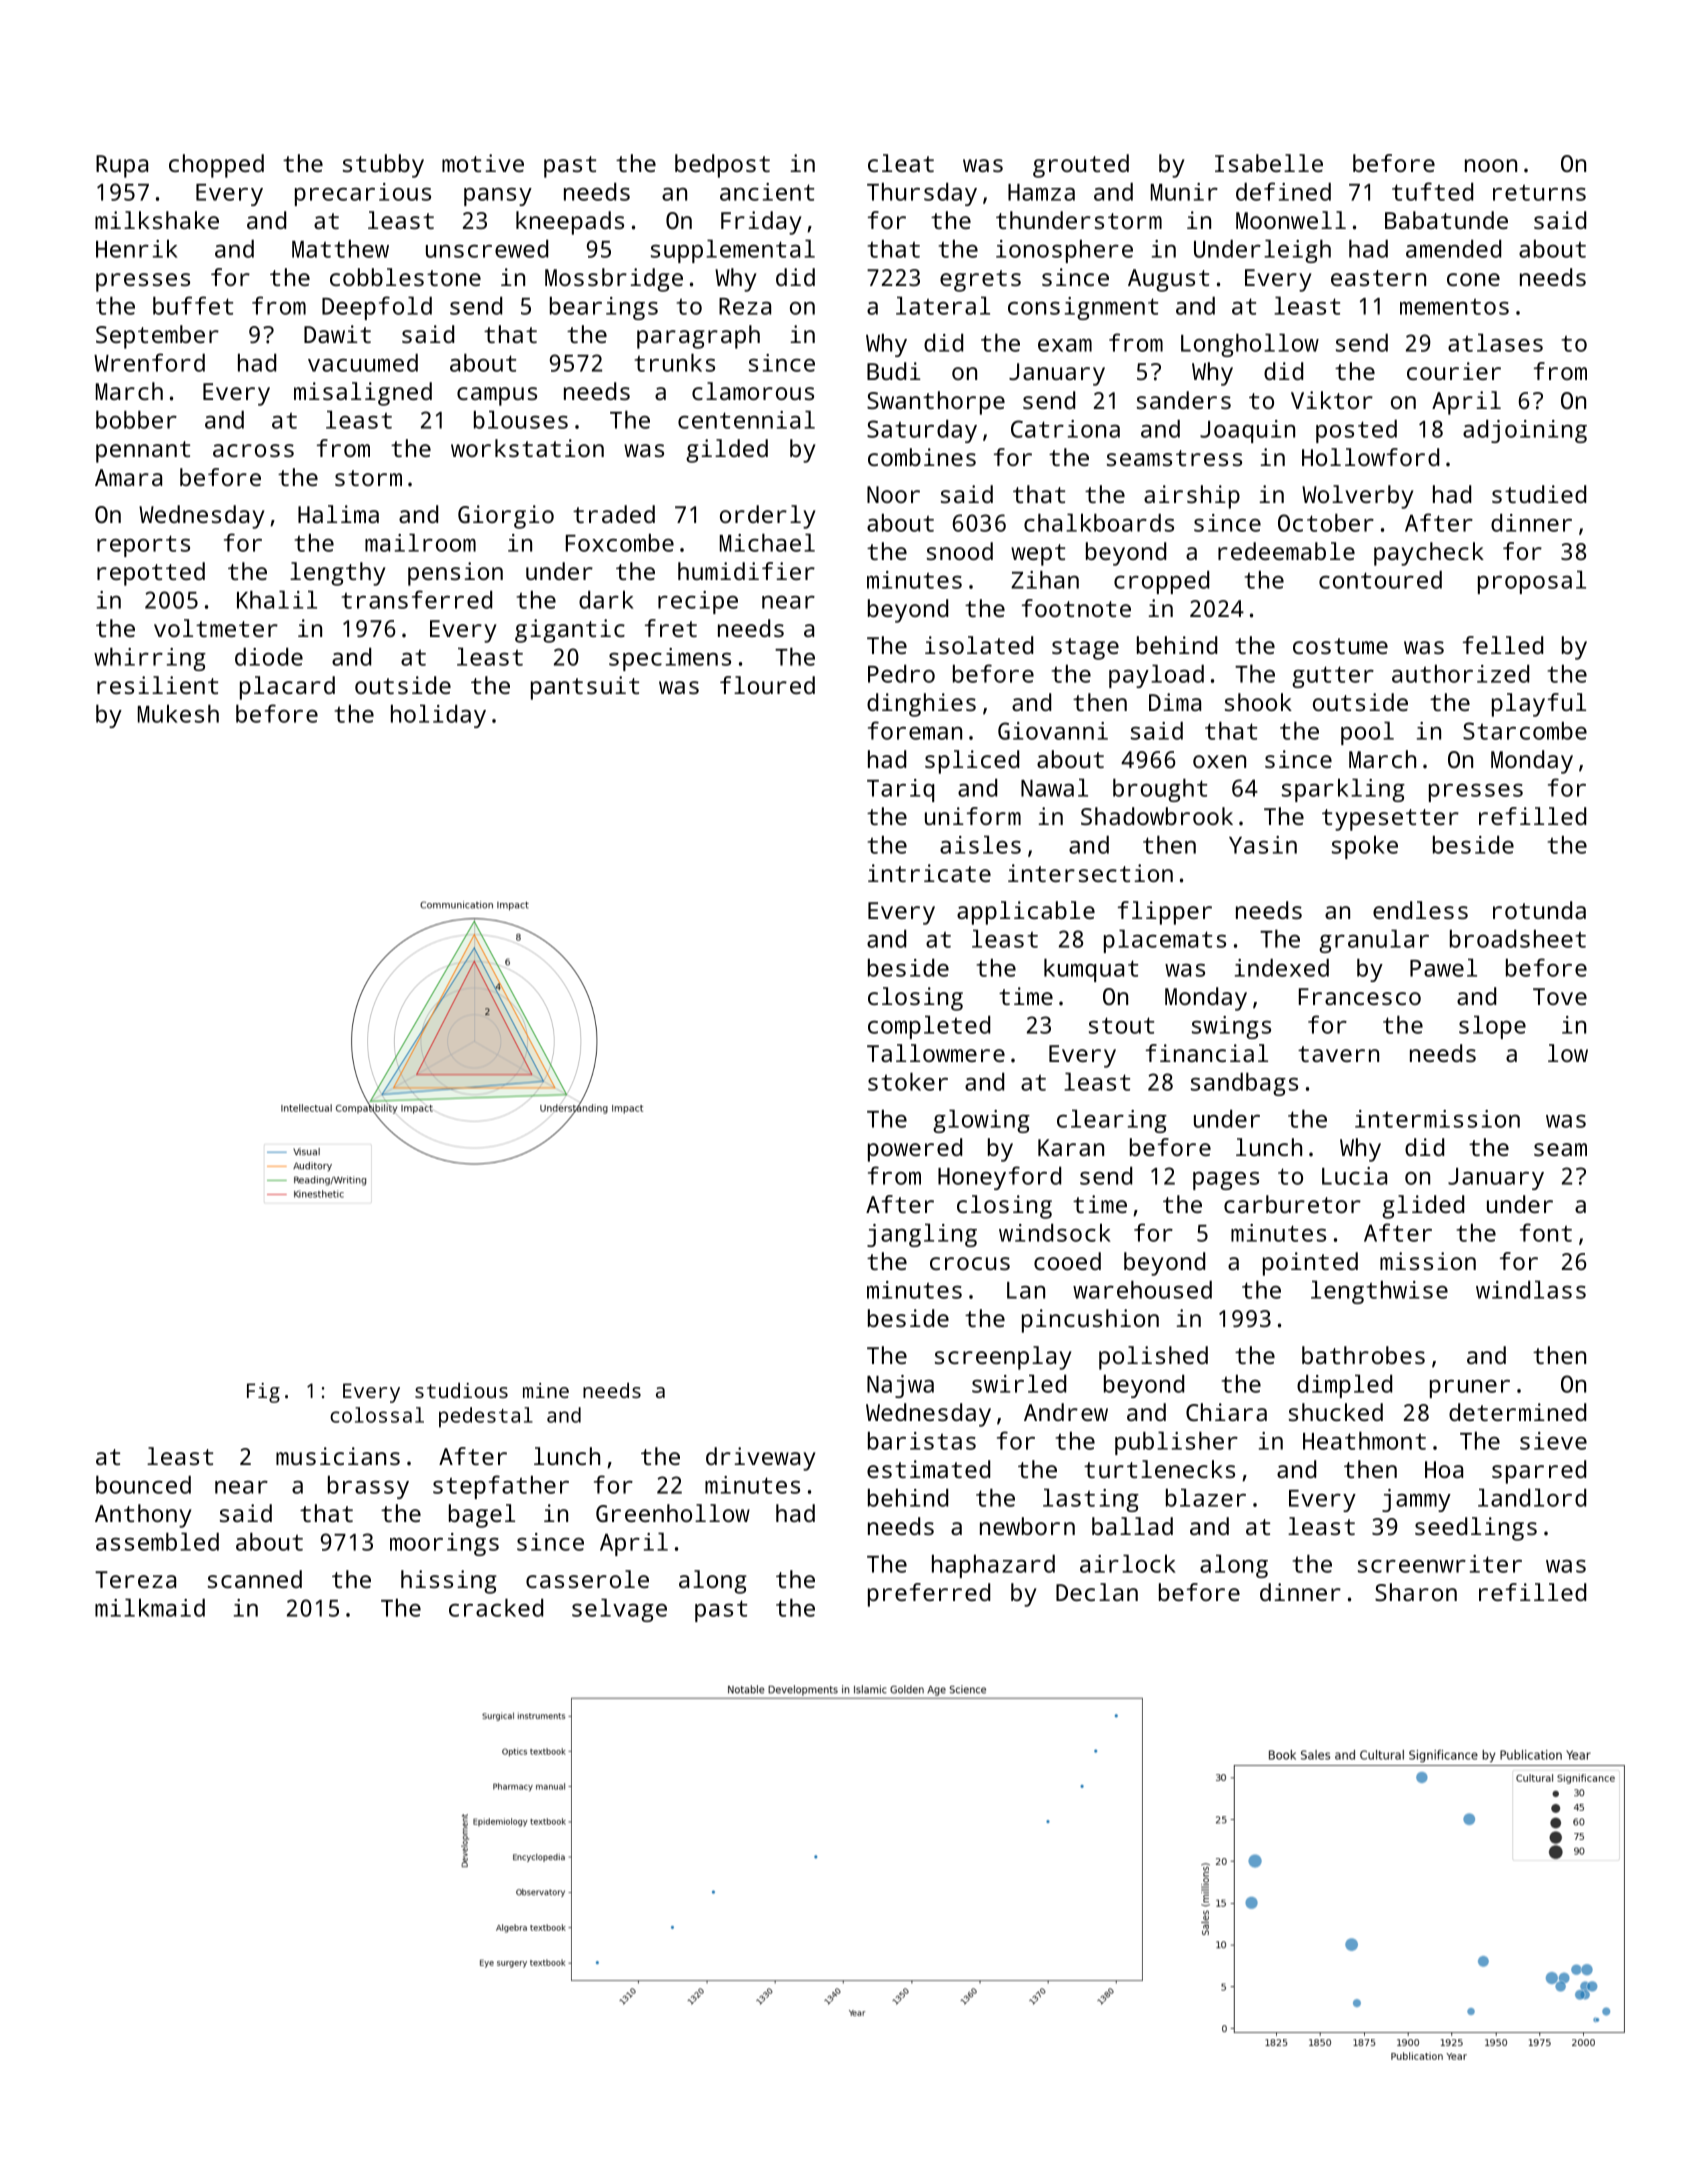 The height and width of the screenshot is (2178, 1683). I want to click on Mukesh, so click(178, 713).
